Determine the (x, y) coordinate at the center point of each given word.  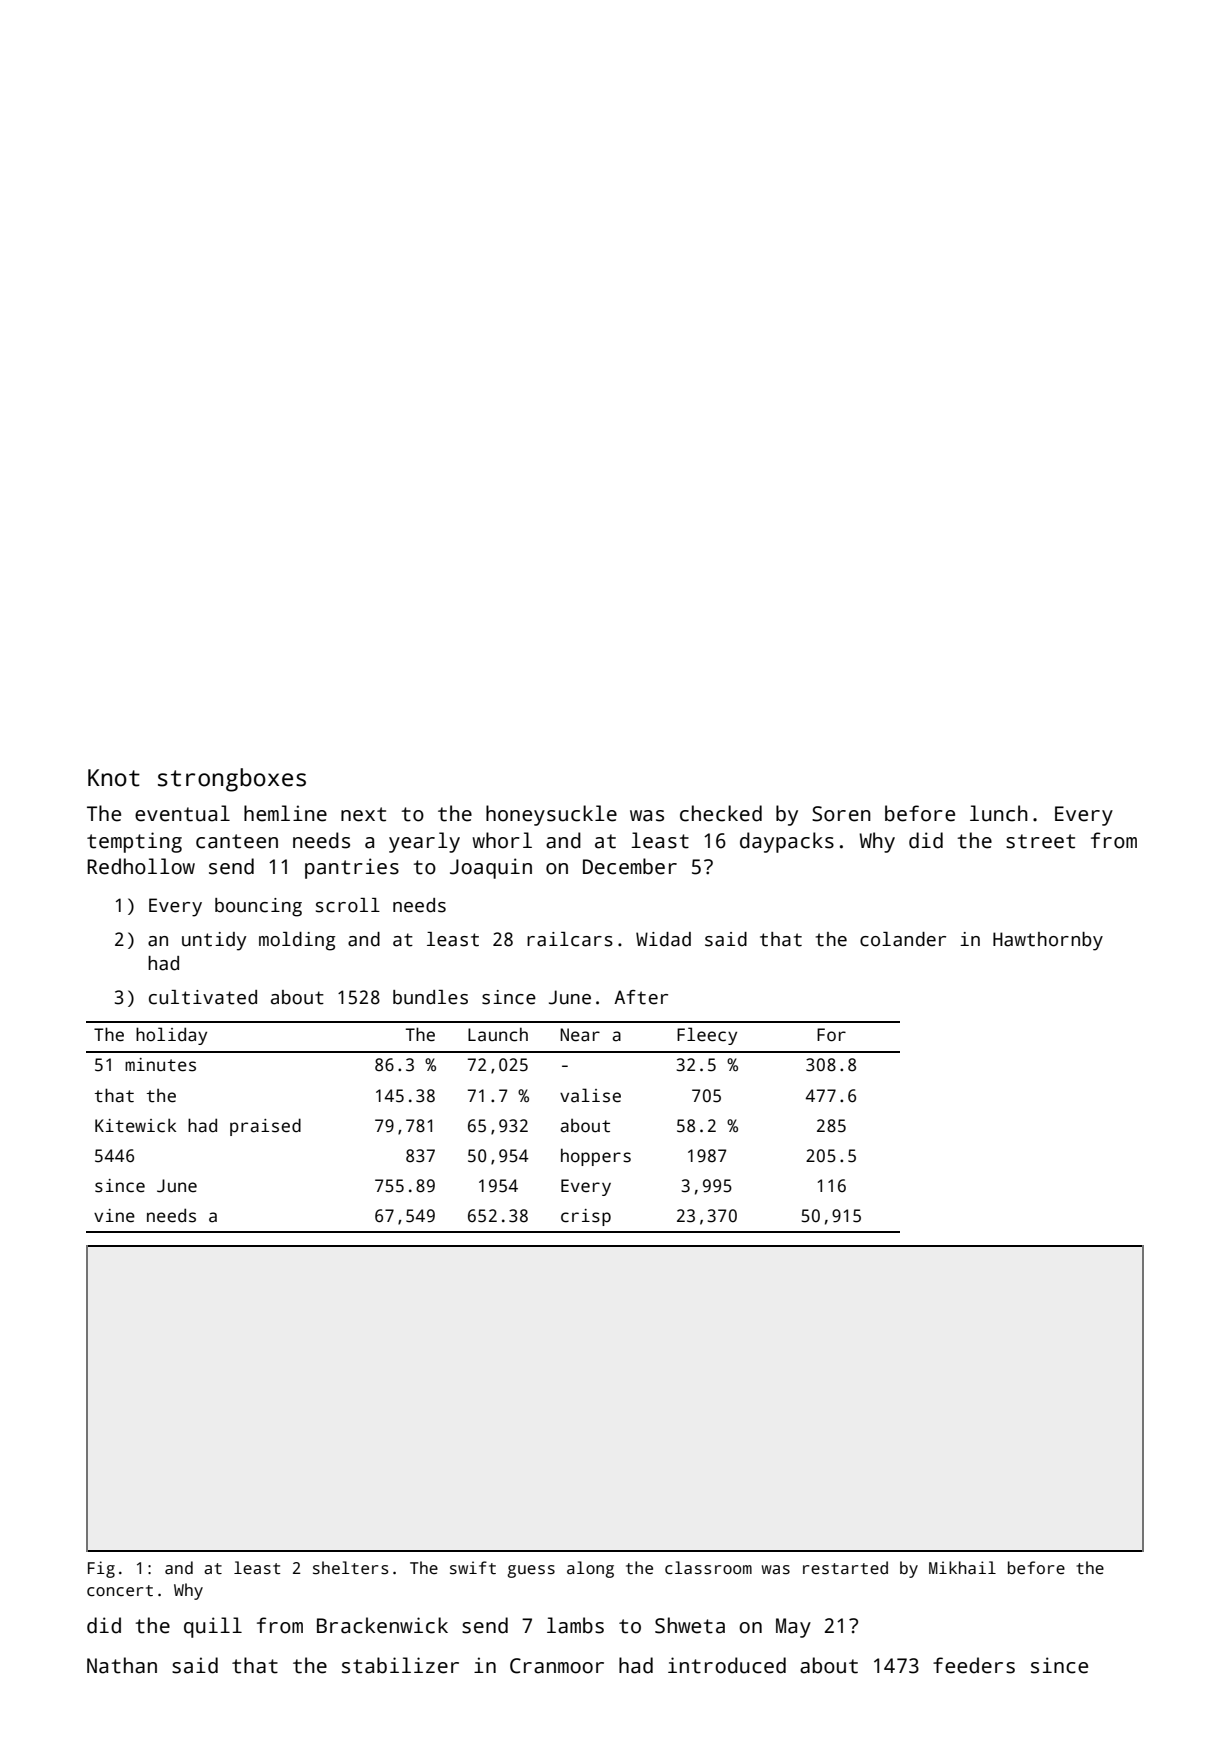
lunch (999, 813)
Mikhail (962, 1568)
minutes (160, 1065)
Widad (663, 939)
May (793, 1628)
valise (590, 1095)
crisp (586, 1217)
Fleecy (707, 1036)
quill (213, 1627)
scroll (348, 905)
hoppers (596, 1157)
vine (114, 1216)
